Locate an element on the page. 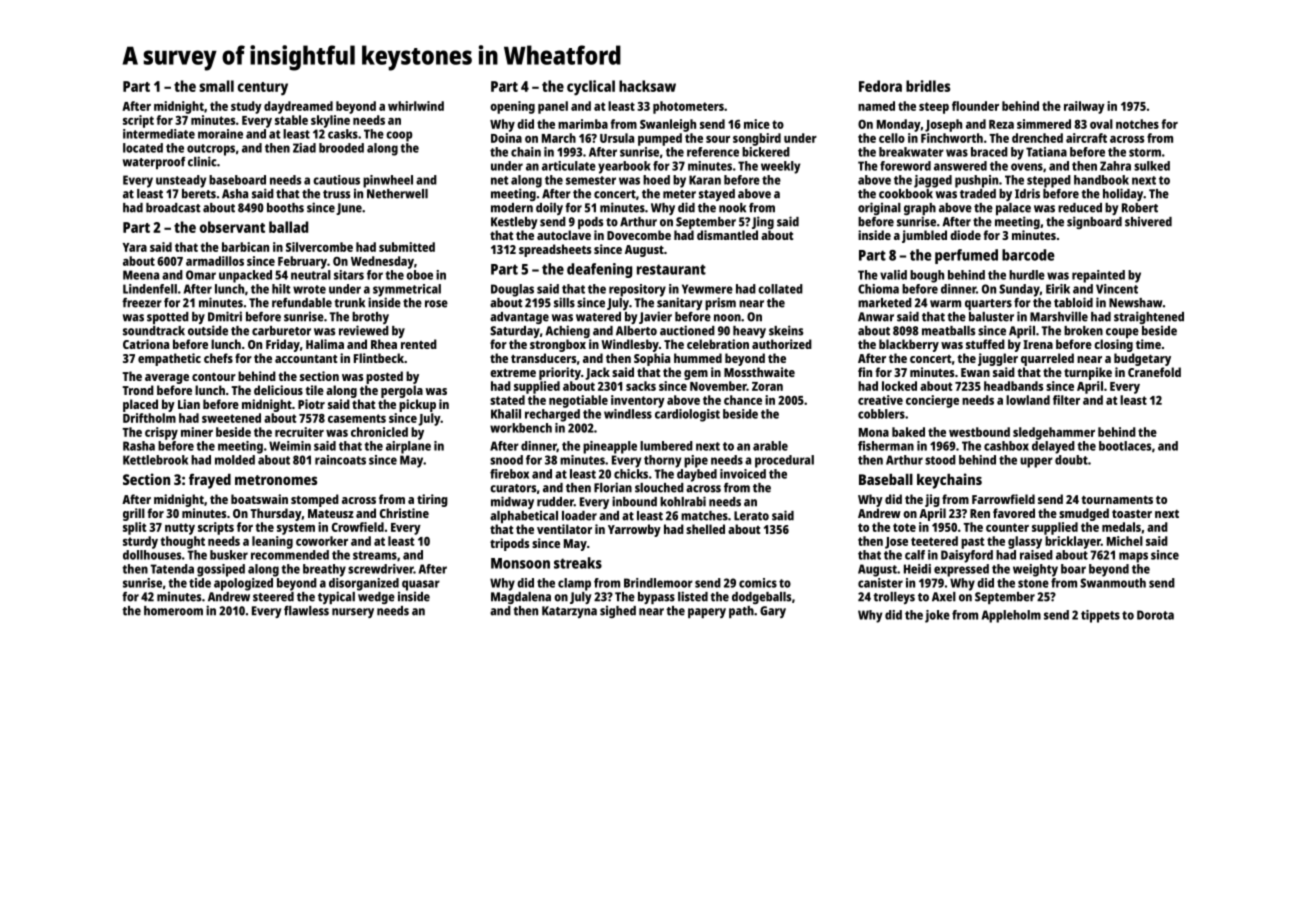 The height and width of the page is (924, 1308). frayed is located at coordinates (210, 481).
